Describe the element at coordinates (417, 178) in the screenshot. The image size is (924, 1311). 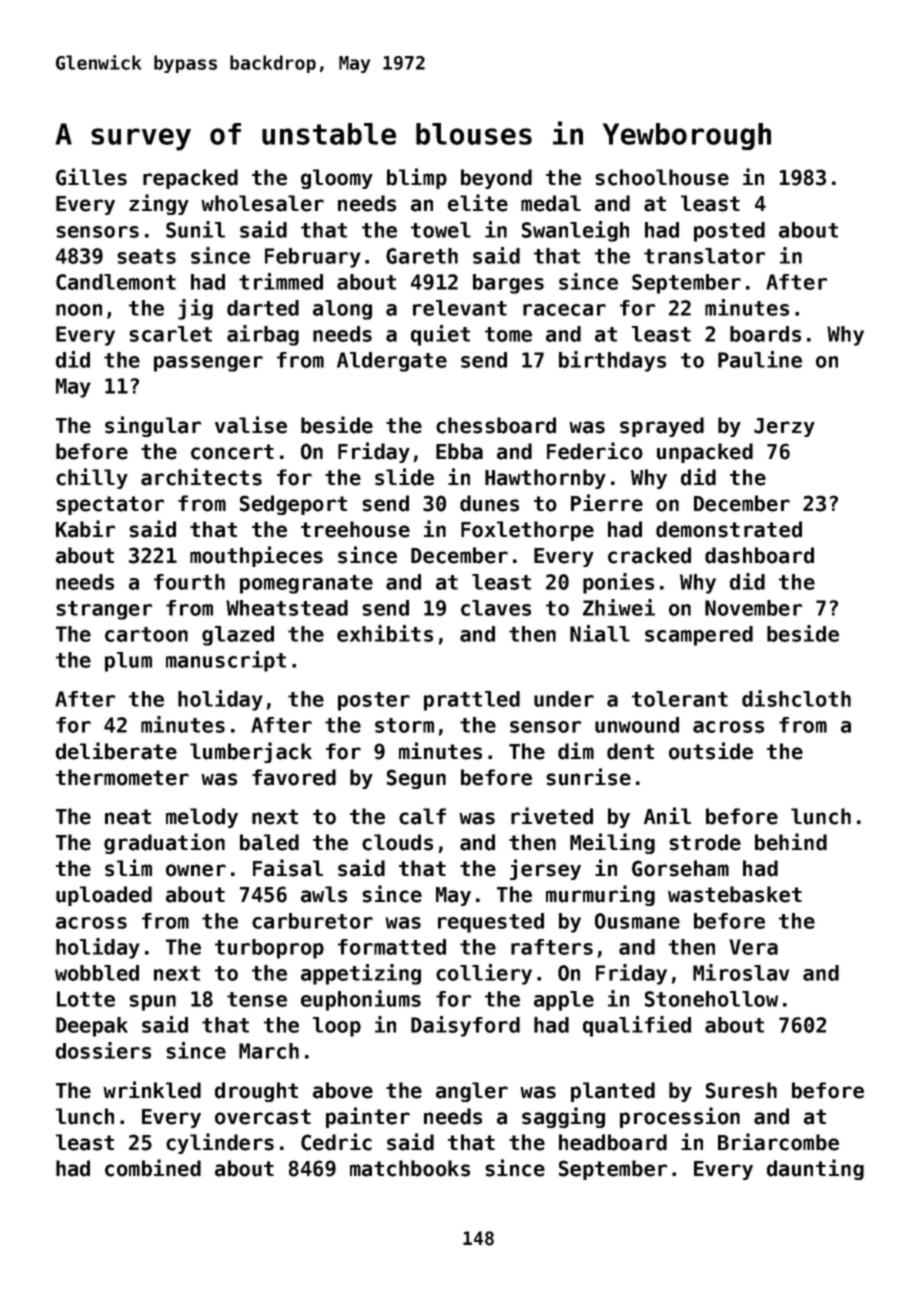
I see `blimp` at that location.
